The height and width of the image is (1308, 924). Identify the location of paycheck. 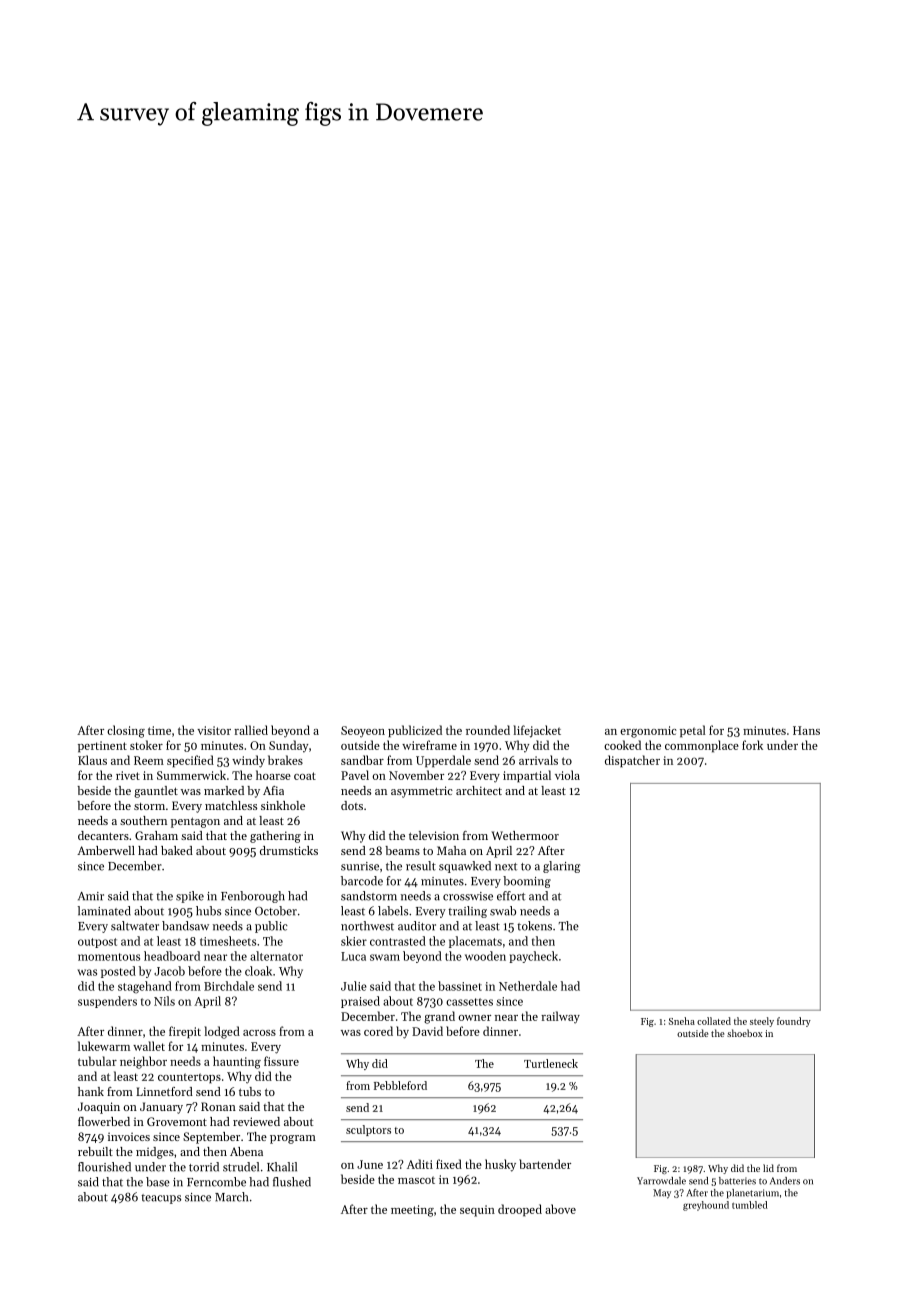
(533, 957).
